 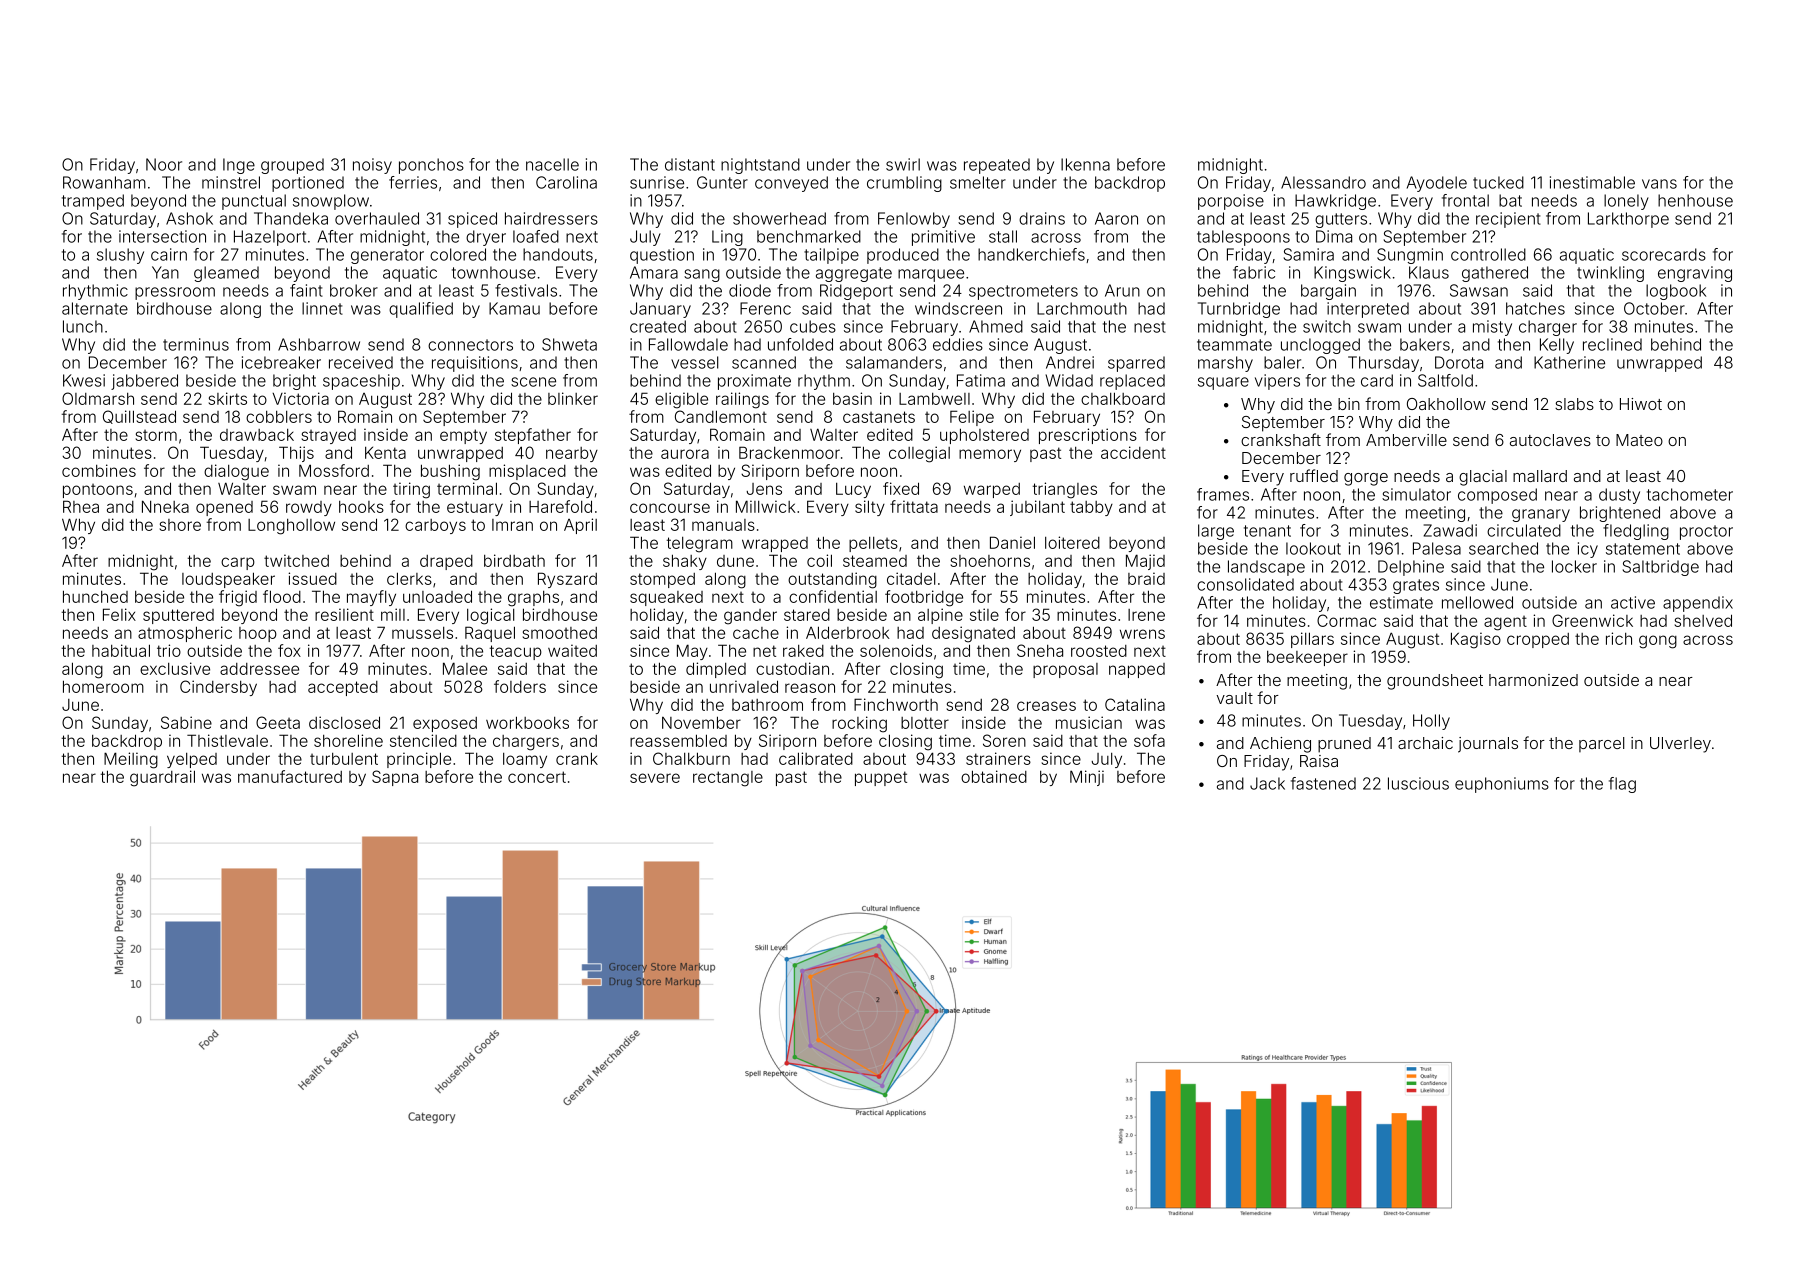 What do you see at coordinates (1498, 182) in the screenshot?
I see `tucked` at bounding box center [1498, 182].
